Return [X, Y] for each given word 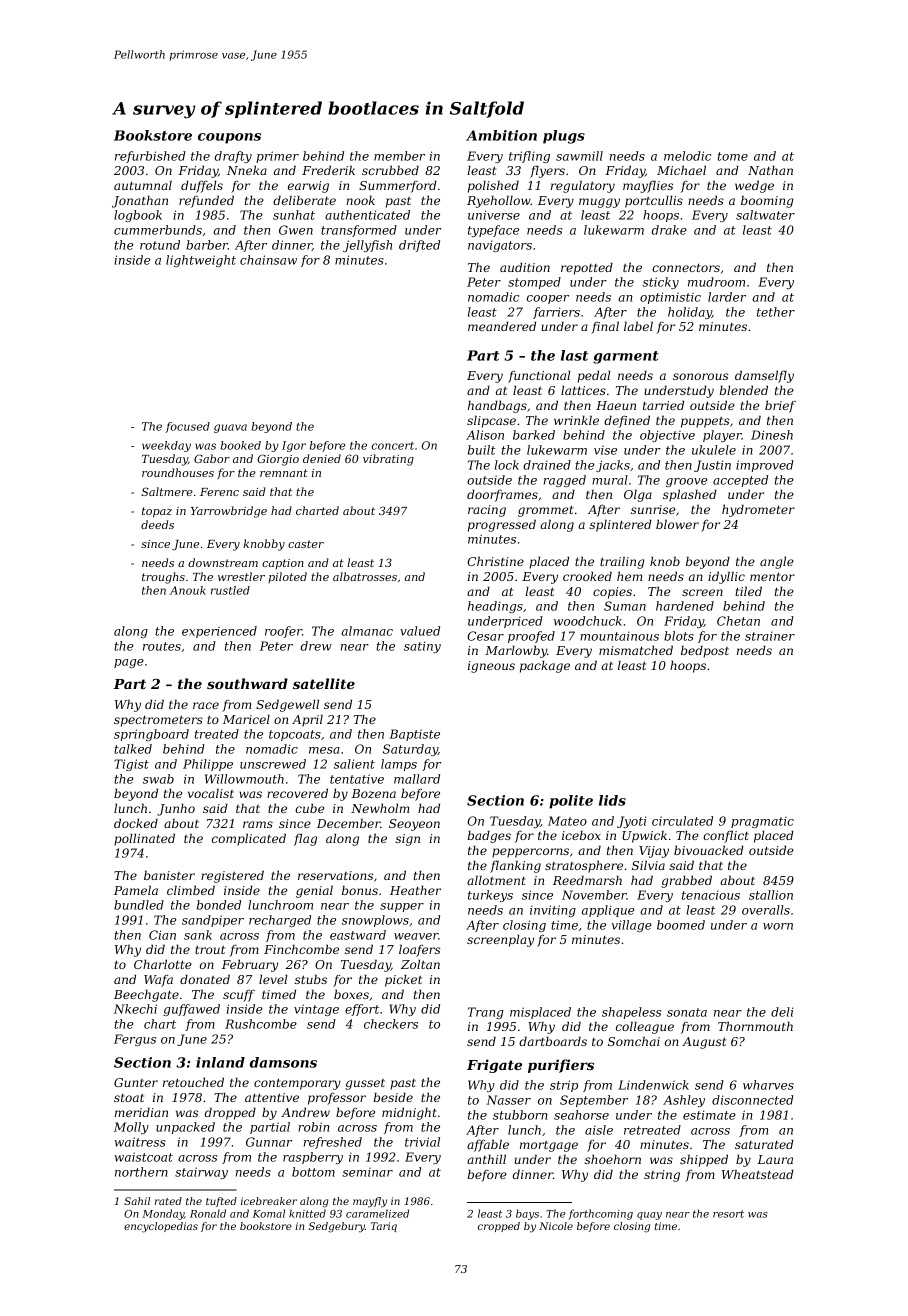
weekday [166, 446]
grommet [545, 511]
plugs [564, 137]
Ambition [501, 135]
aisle [599, 1130]
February [250, 965]
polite [571, 802]
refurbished [150, 157]
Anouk [188, 590]
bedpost [705, 651]
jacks [613, 466]
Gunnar [269, 1142]
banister [169, 875]
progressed [502, 525]
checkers [391, 1024]
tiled [748, 591]
